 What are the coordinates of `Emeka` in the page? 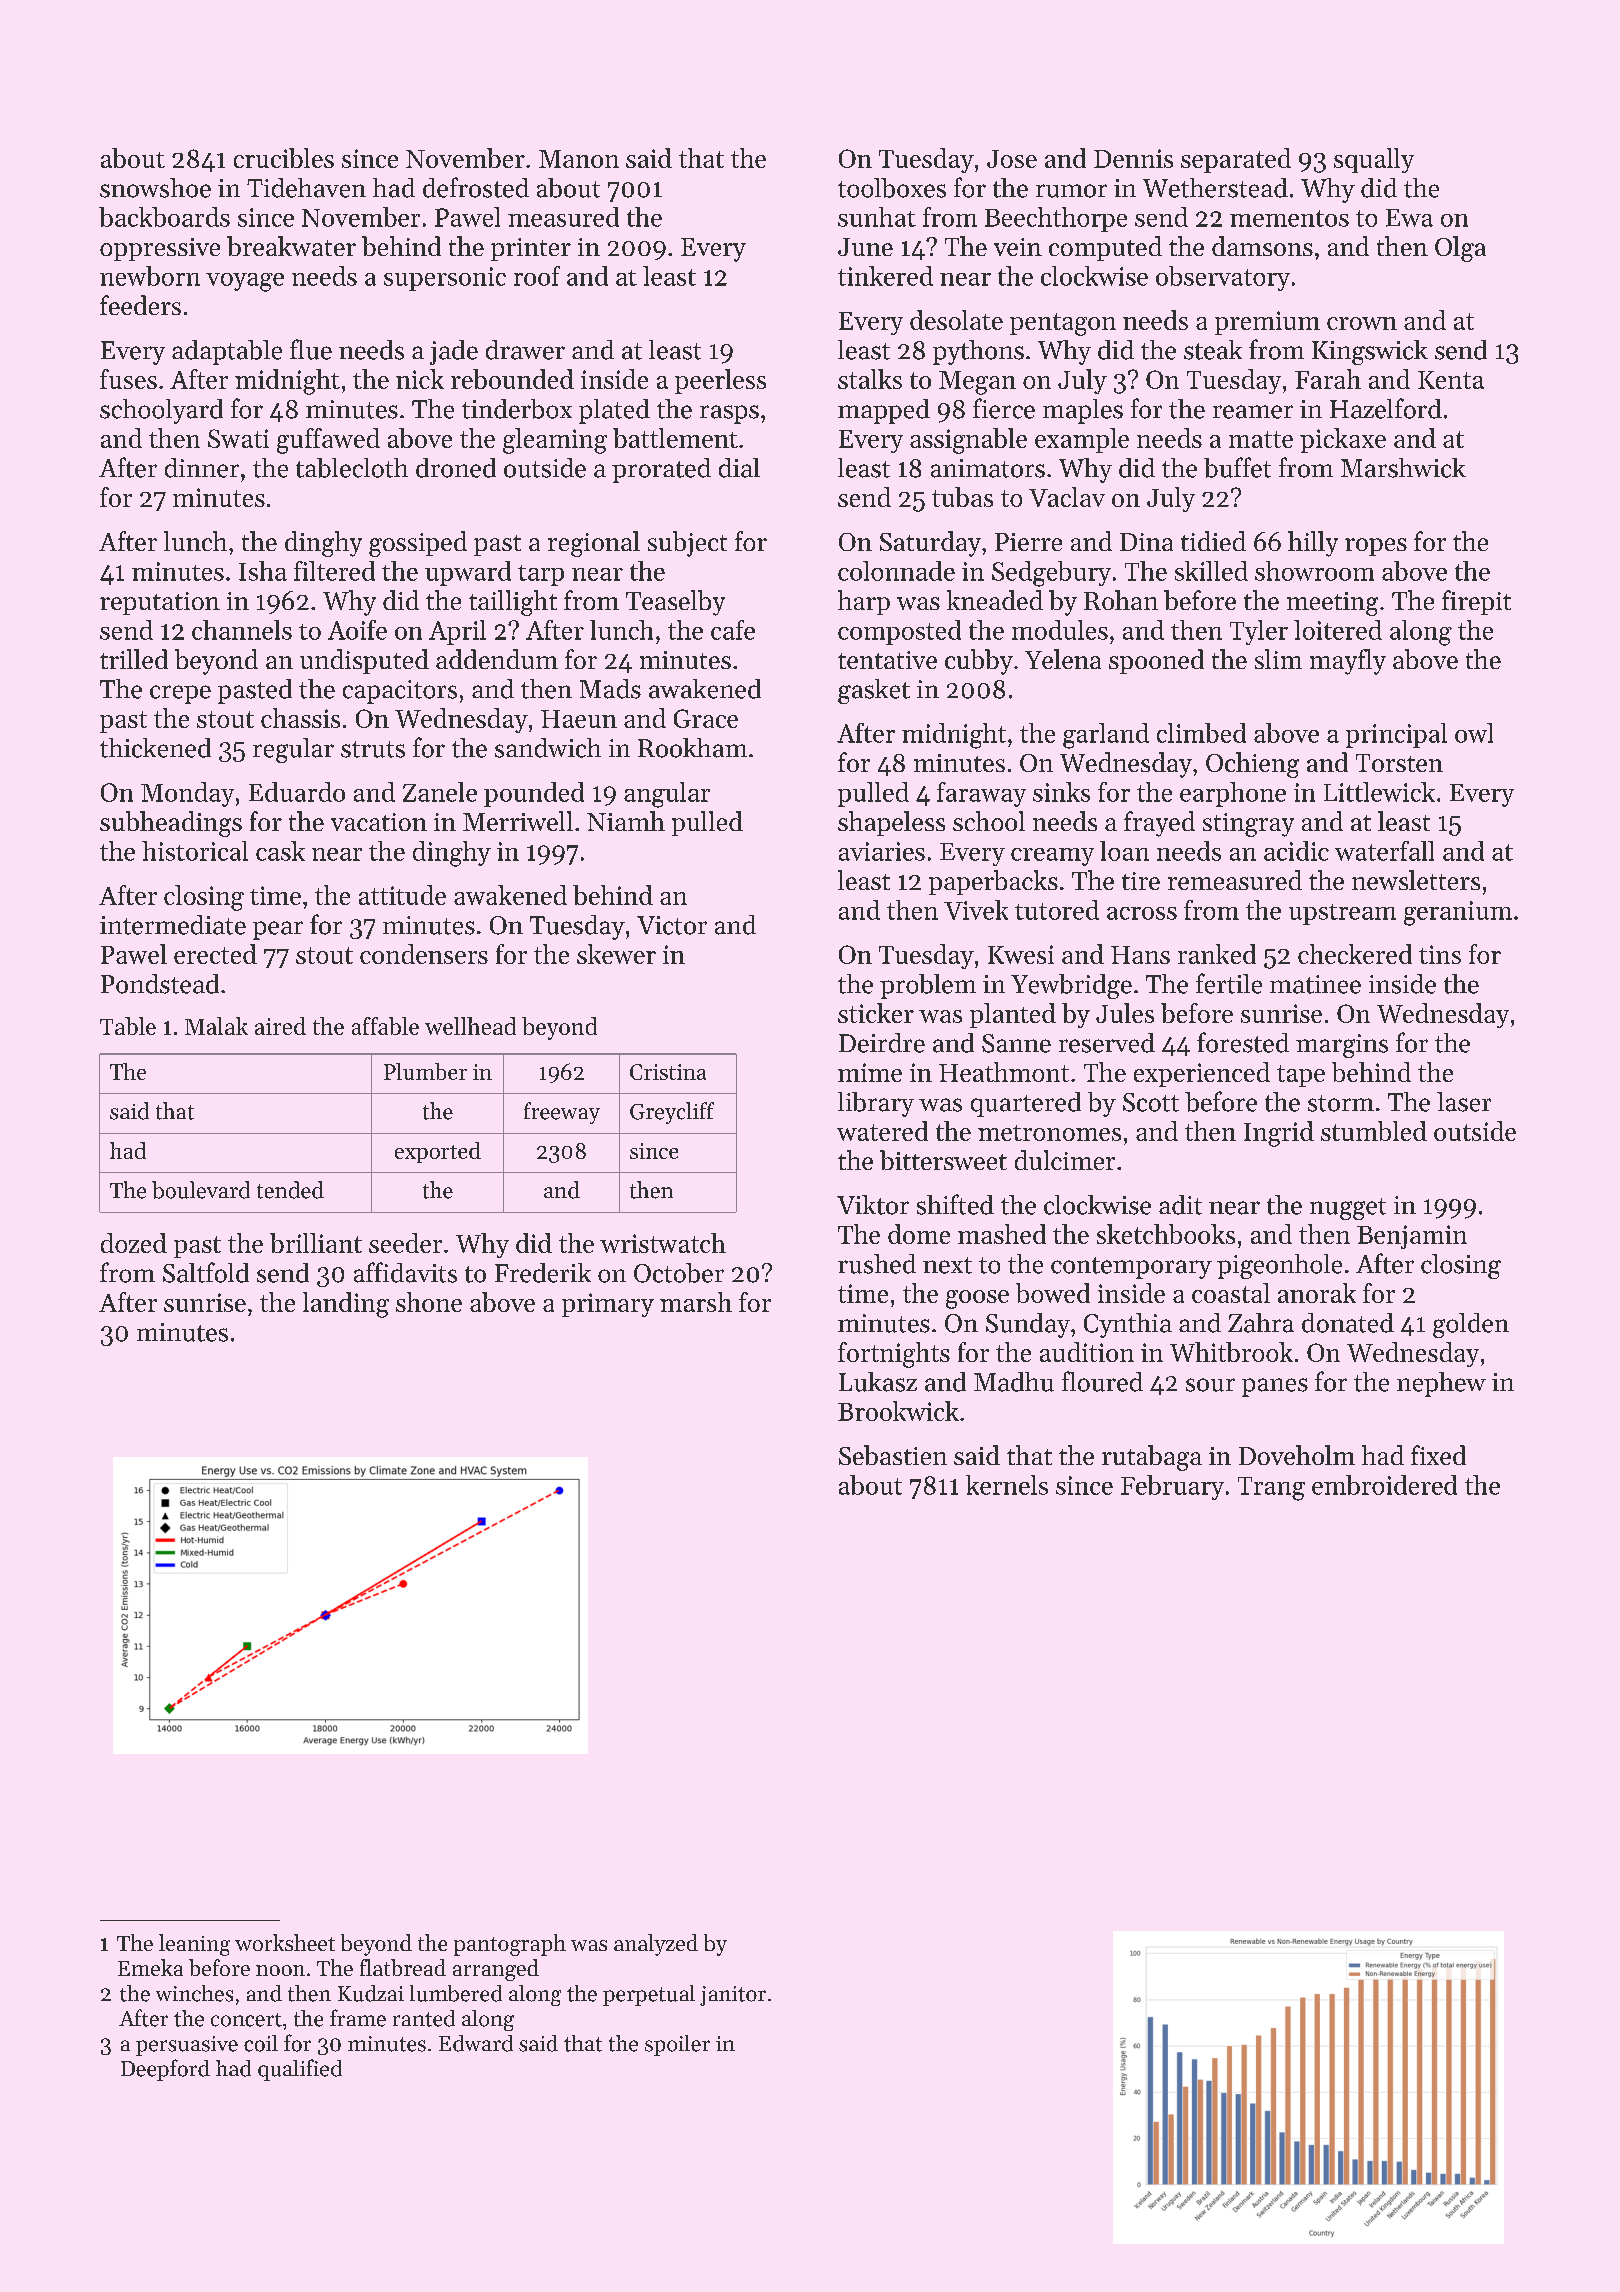 It's located at (150, 1967).
